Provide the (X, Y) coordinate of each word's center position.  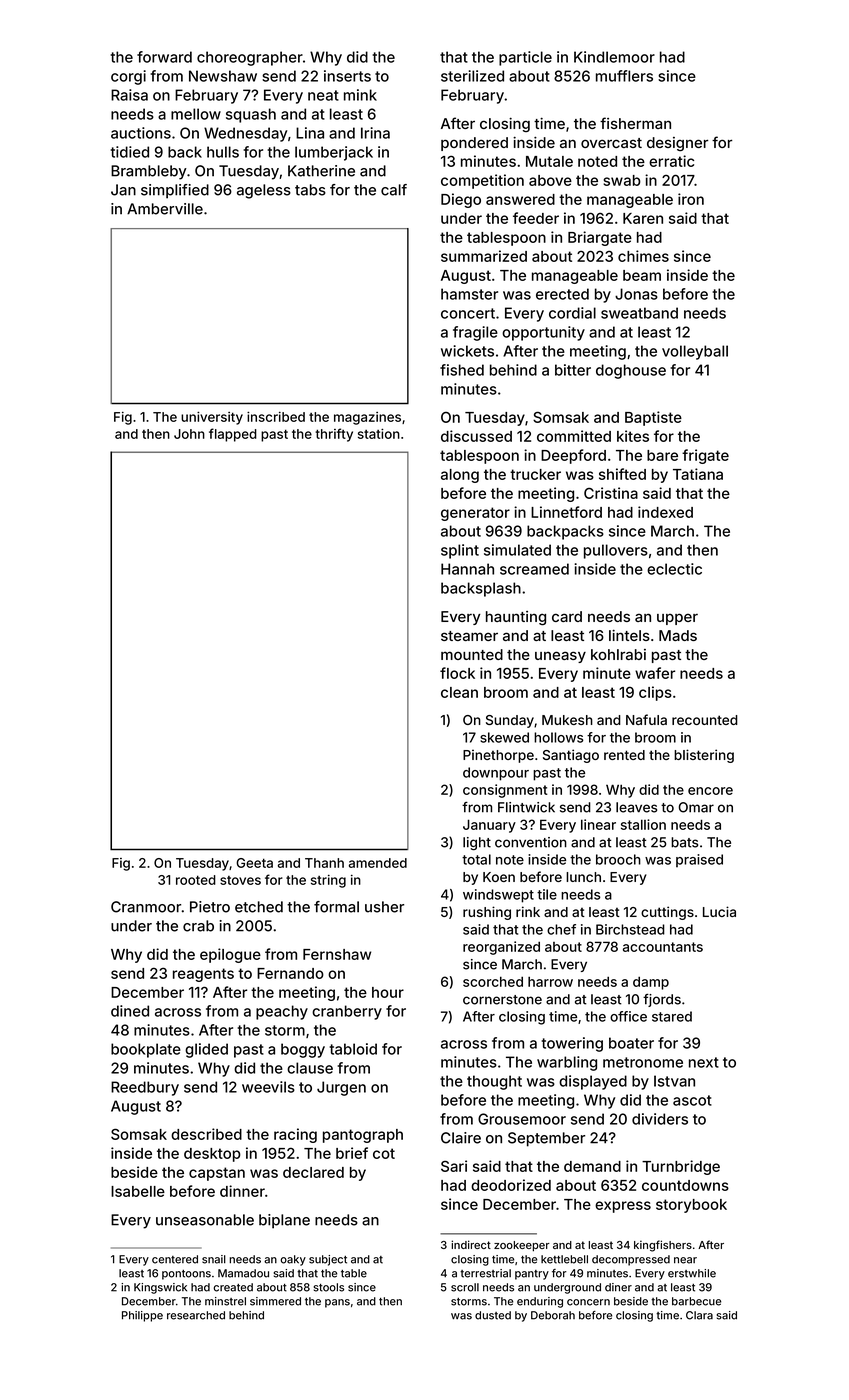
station (379, 434)
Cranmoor (146, 907)
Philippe (142, 1316)
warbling (567, 1063)
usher (384, 907)
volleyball (695, 352)
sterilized (472, 76)
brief (352, 1153)
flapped (233, 435)
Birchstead (630, 929)
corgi (128, 77)
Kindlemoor (614, 57)
